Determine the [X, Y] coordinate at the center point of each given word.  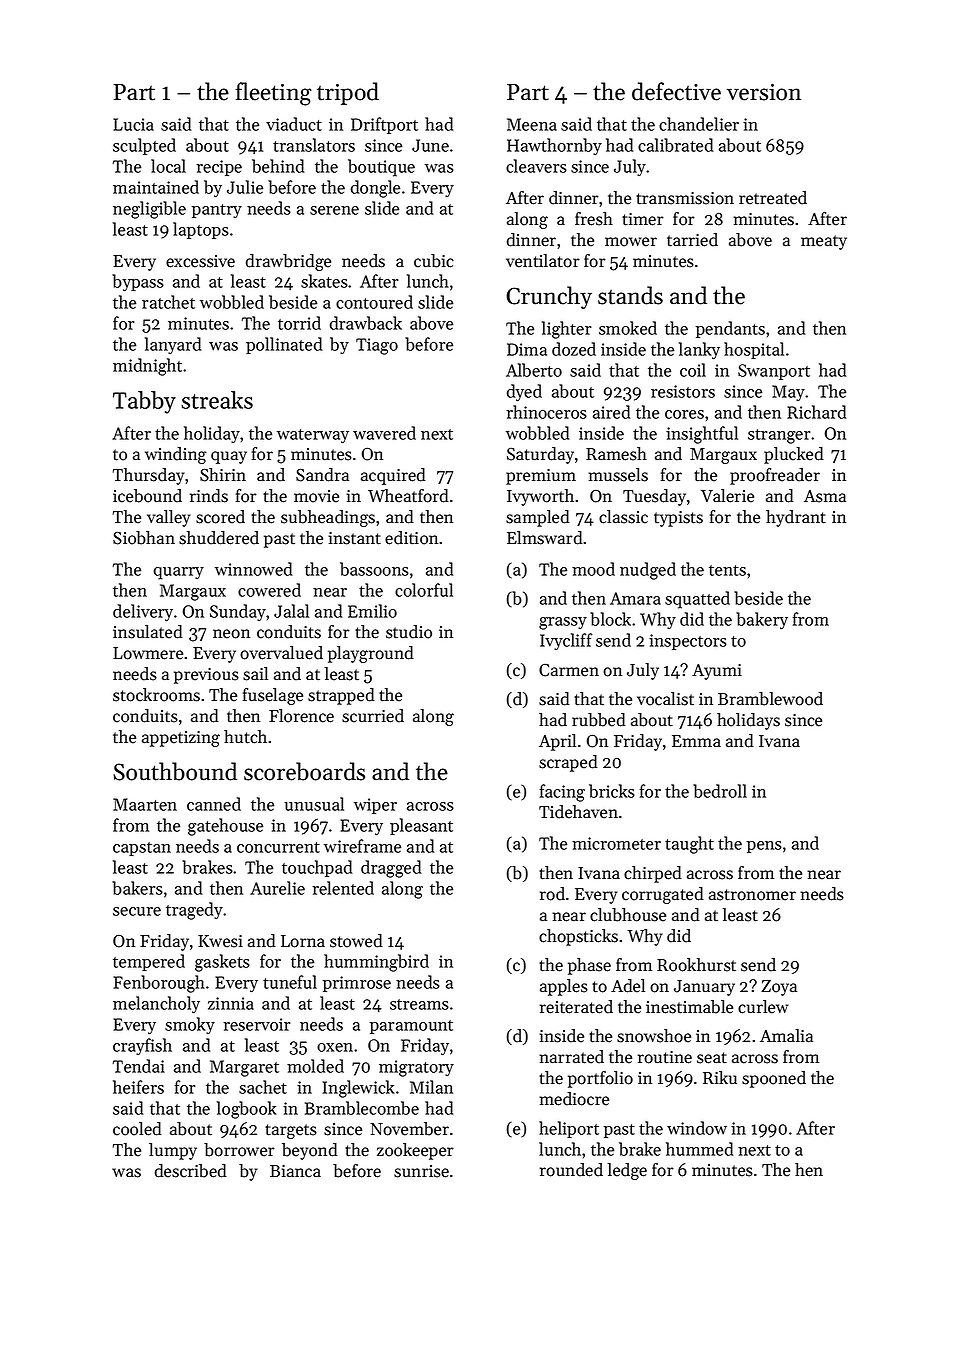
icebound [147, 496]
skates [324, 281]
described [191, 1171]
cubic [434, 261]
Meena [532, 124]
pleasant [421, 826]
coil [693, 370]
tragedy [194, 911]
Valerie [727, 496]
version [764, 92]
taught [689, 845]
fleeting [274, 94]
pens [764, 847]
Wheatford [408, 496]
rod [552, 894]
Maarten [145, 804]
